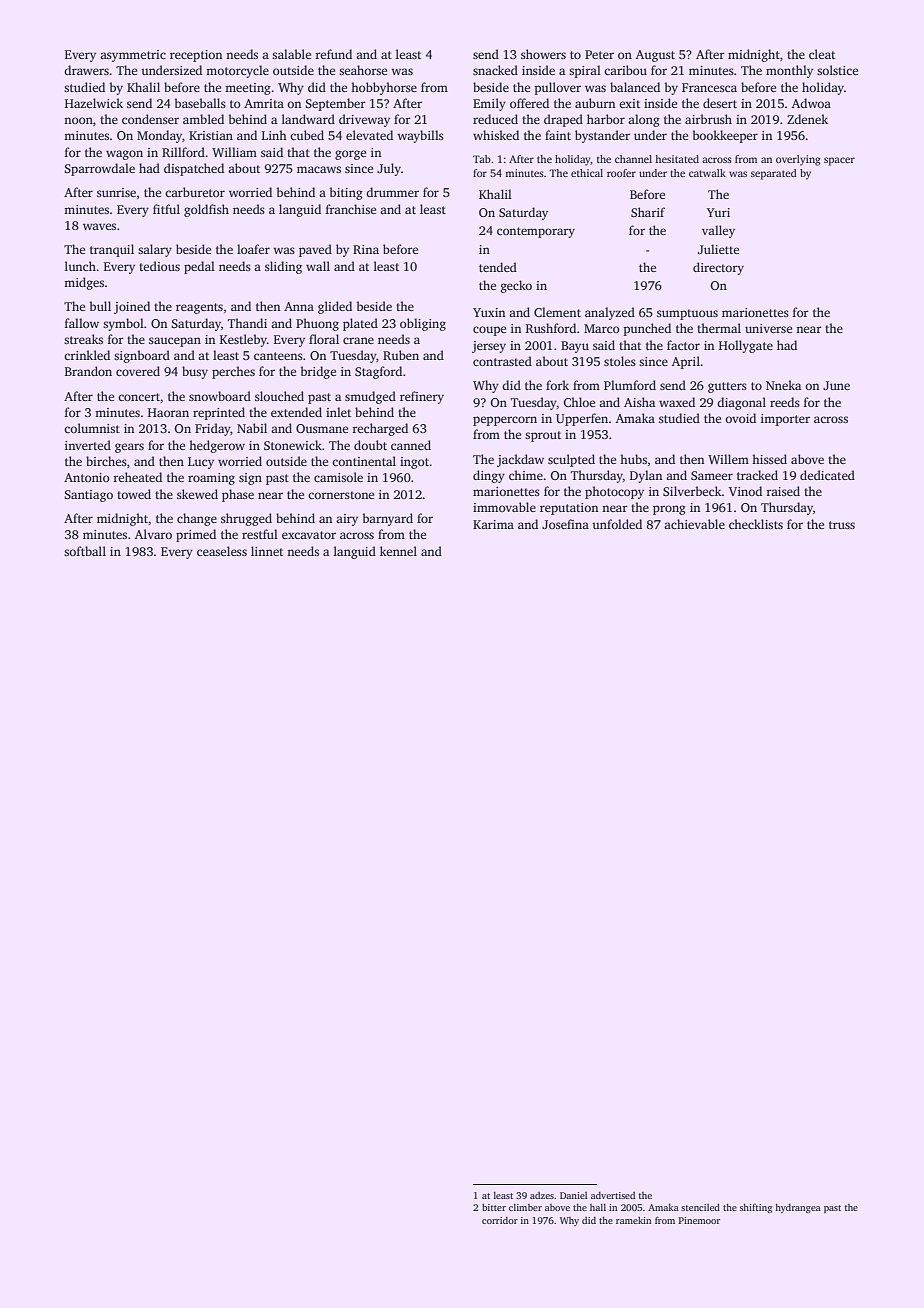 Image resolution: width=924 pixels, height=1308 pixels. I want to click on adzes, so click(542, 1195).
